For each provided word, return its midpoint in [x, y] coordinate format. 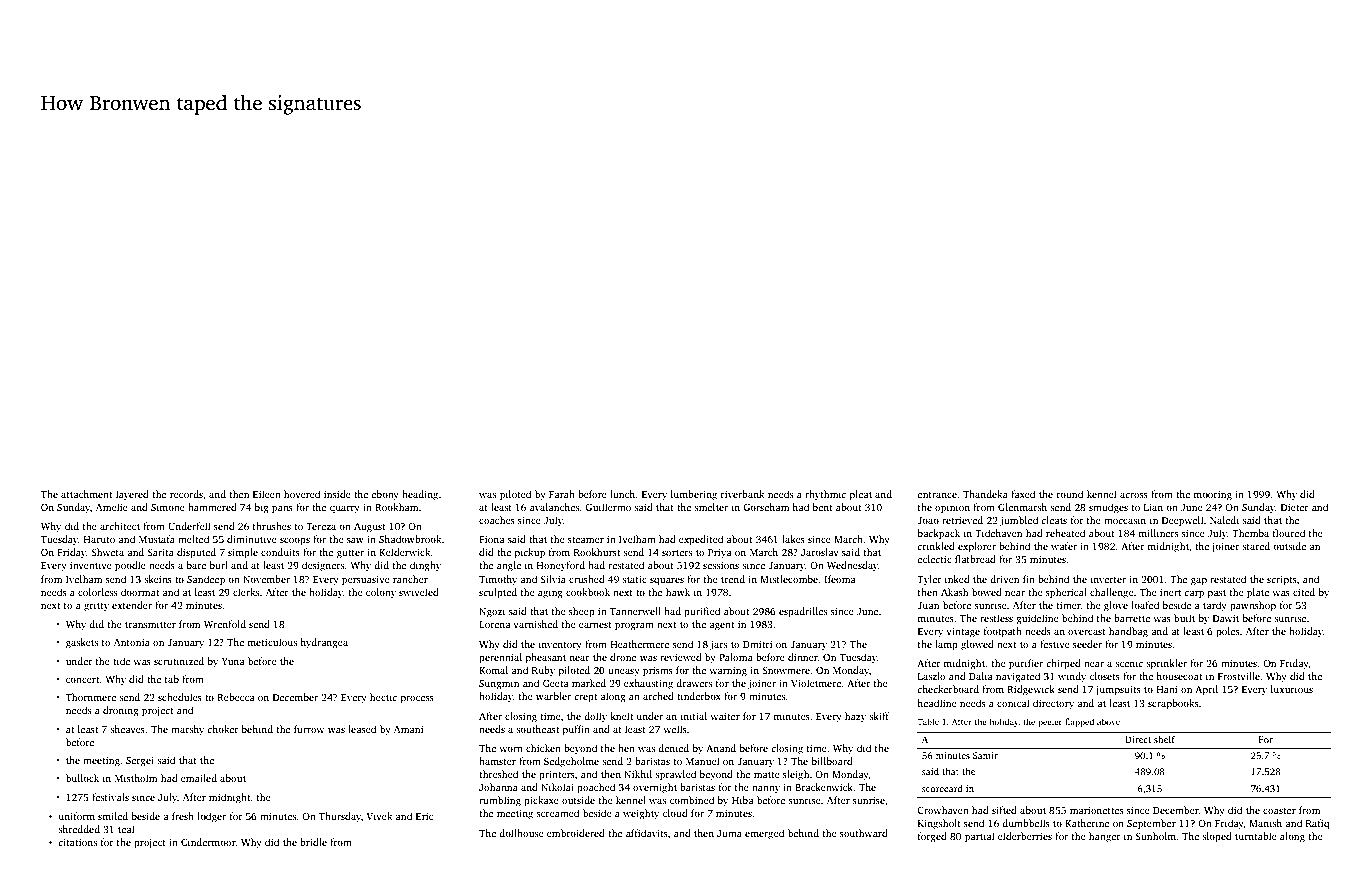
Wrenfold [225, 624]
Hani [1167, 689]
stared [1256, 546]
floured [1289, 533]
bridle [313, 842]
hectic [383, 697]
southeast [537, 729]
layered [132, 495]
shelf [1164, 739]
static [634, 579]
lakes [793, 539]
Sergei [140, 761]
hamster [497, 761]
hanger [1105, 837]
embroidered [576, 833]
